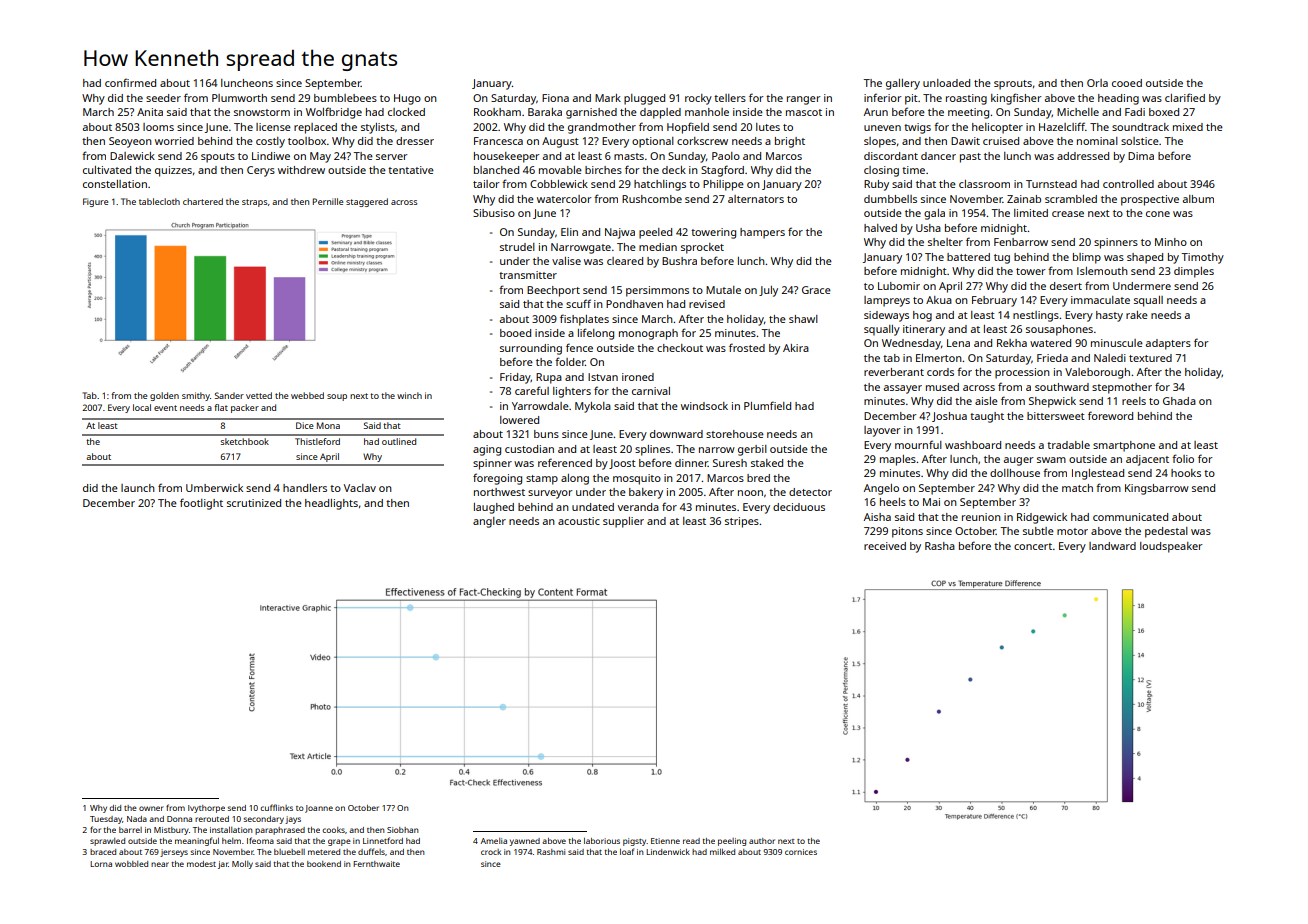  I want to click on crock, so click(491, 852).
